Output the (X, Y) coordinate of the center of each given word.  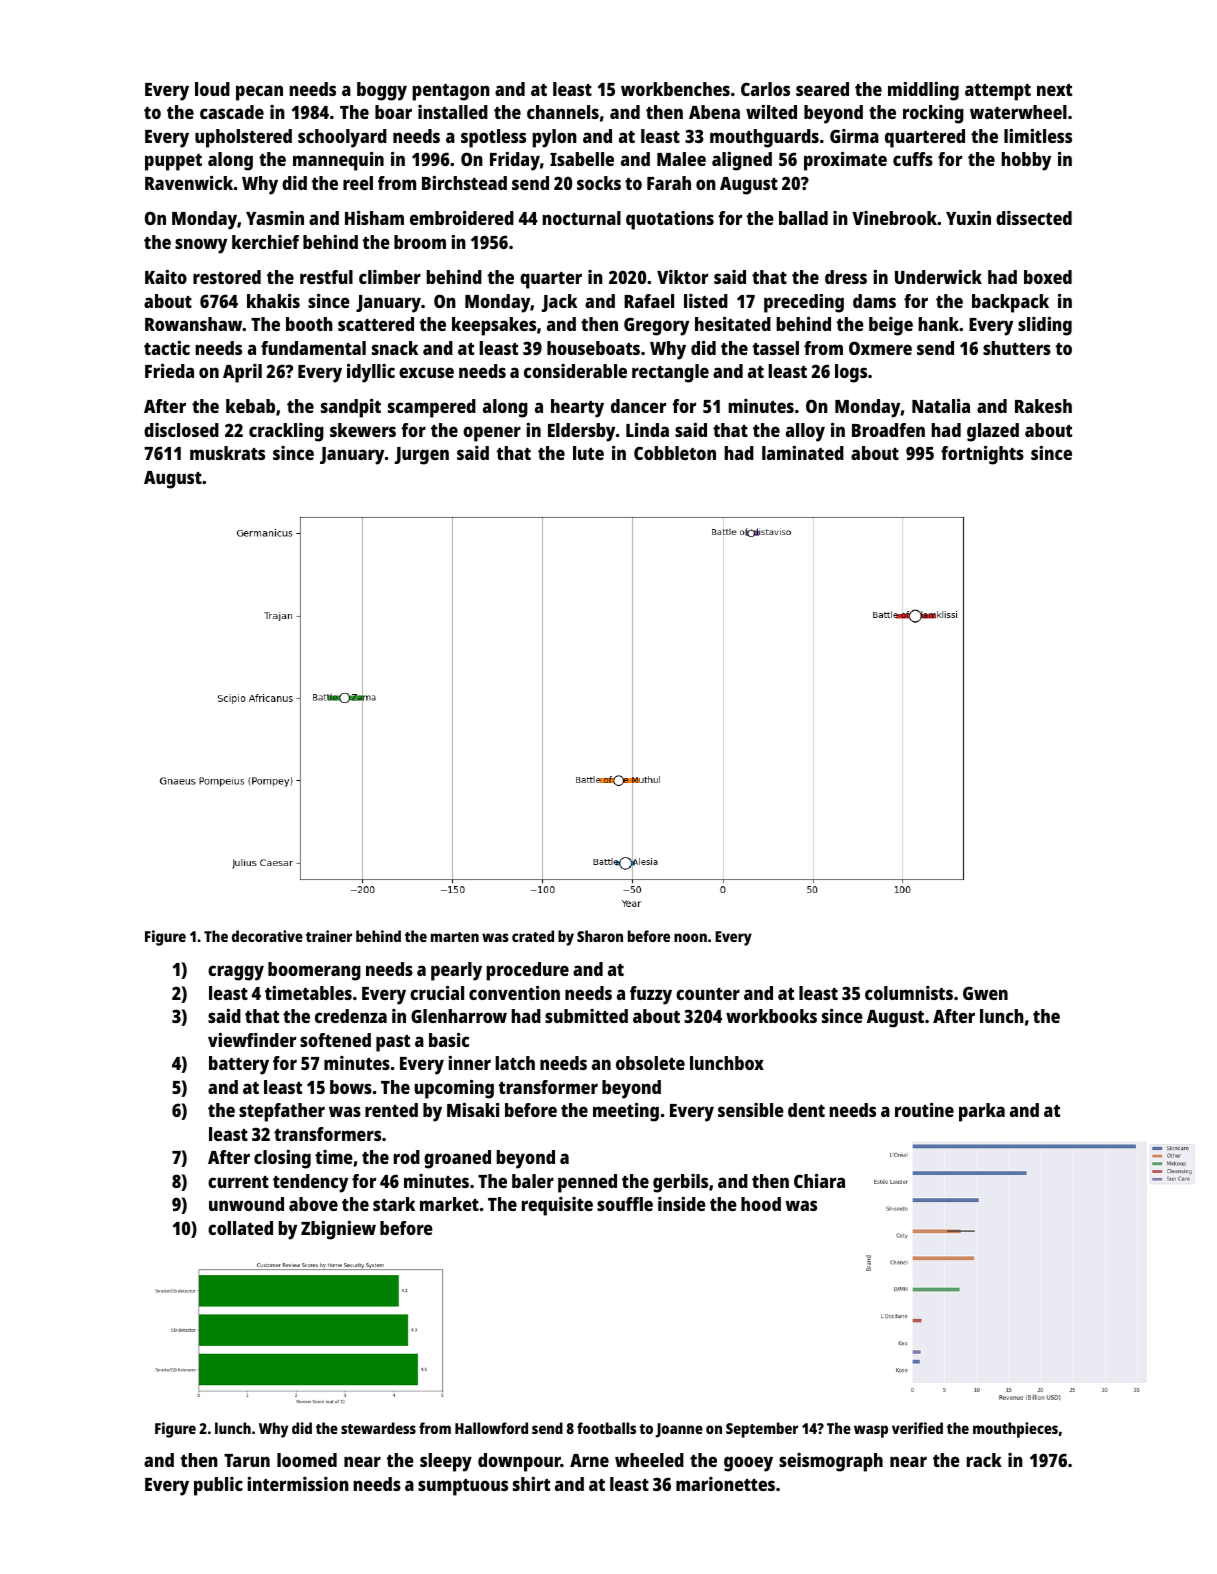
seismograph (831, 1462)
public (218, 1486)
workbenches (675, 89)
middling (923, 91)
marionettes (725, 1484)
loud (212, 89)
